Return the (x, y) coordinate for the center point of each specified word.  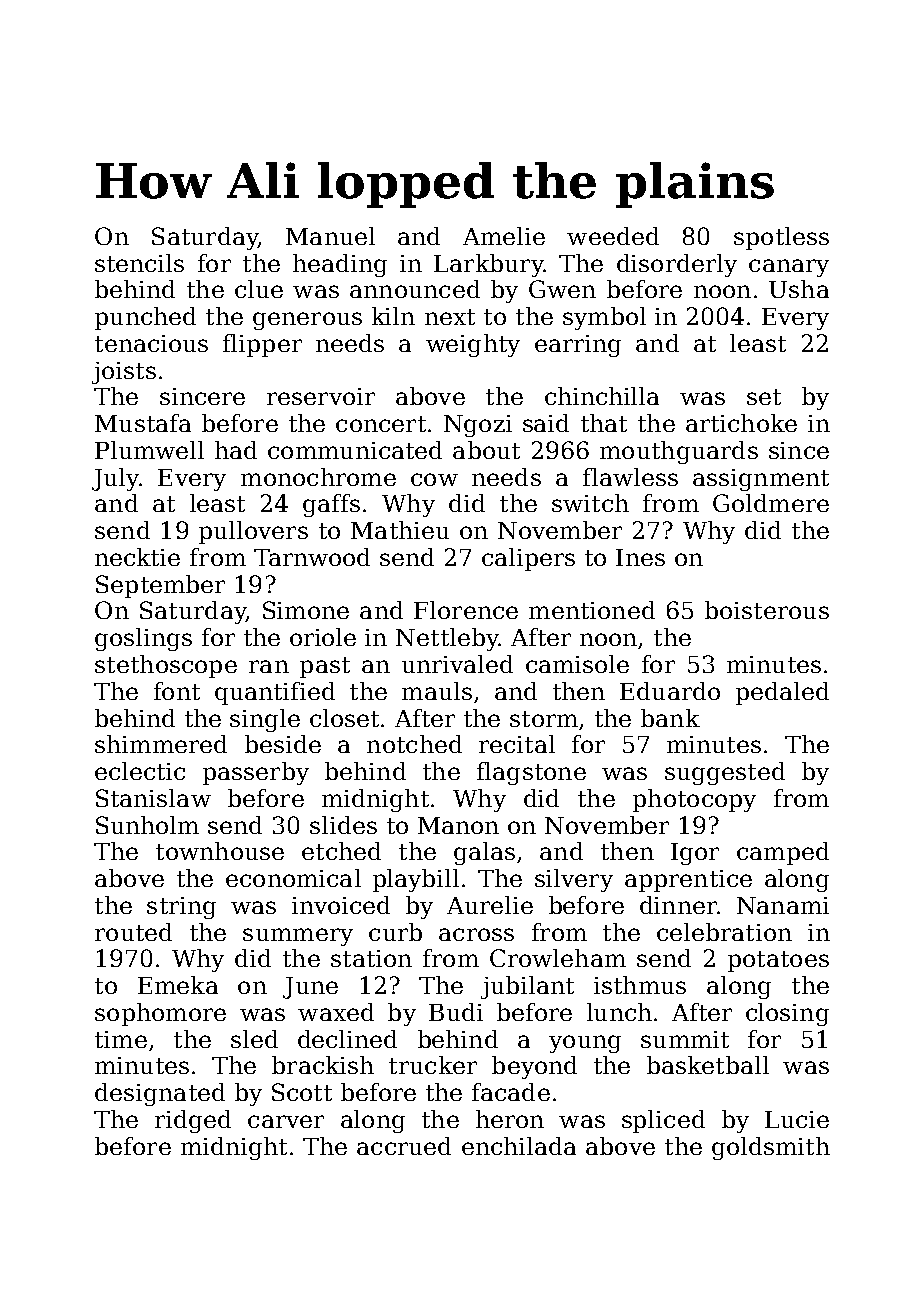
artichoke (741, 423)
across (476, 934)
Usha (799, 289)
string (181, 908)
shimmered (161, 744)
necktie (137, 557)
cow (434, 479)
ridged (193, 1121)
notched (414, 744)
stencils (139, 263)
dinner (678, 905)
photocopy (694, 800)
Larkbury (488, 265)
